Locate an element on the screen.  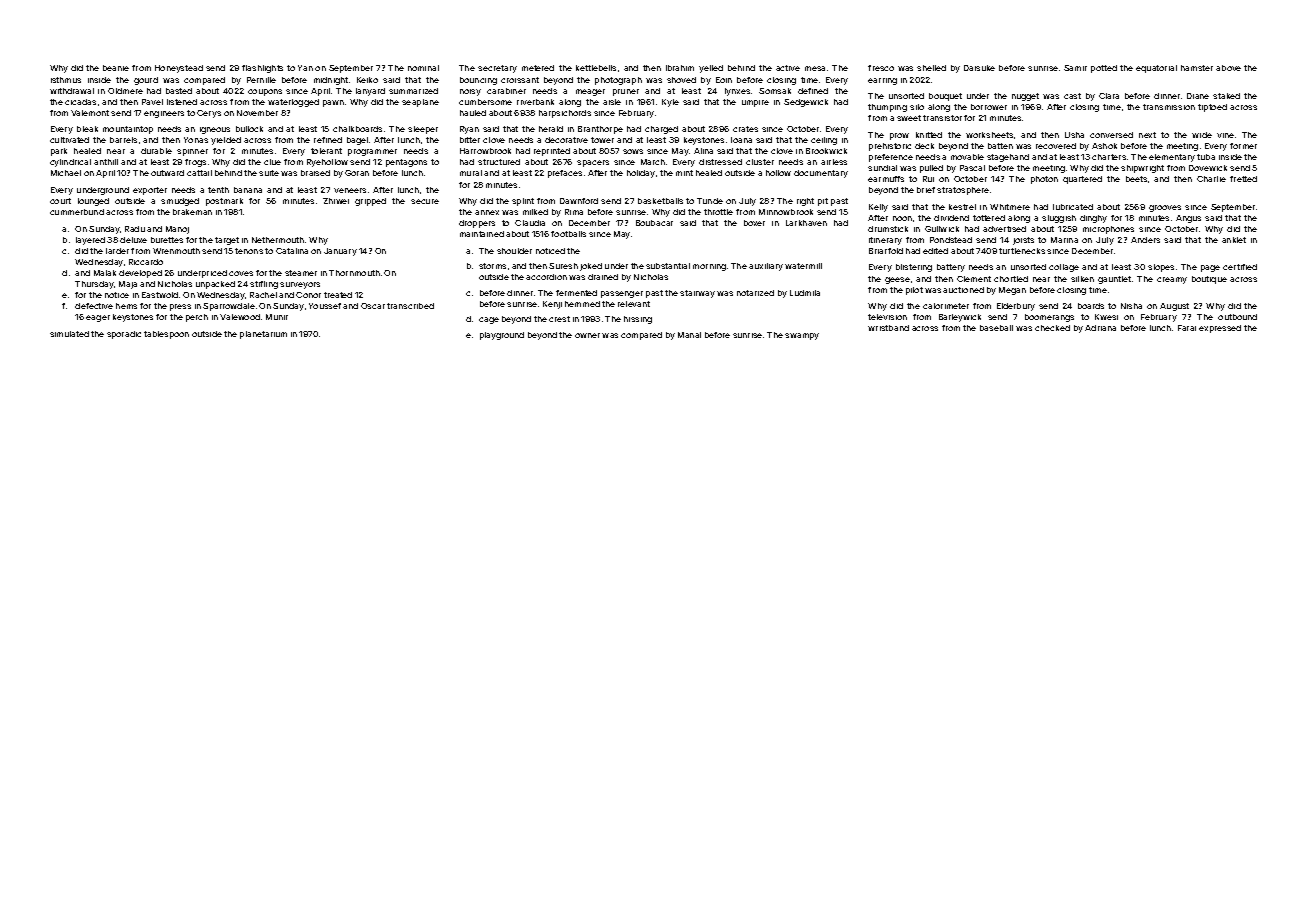
gripped is located at coordinates (370, 202).
